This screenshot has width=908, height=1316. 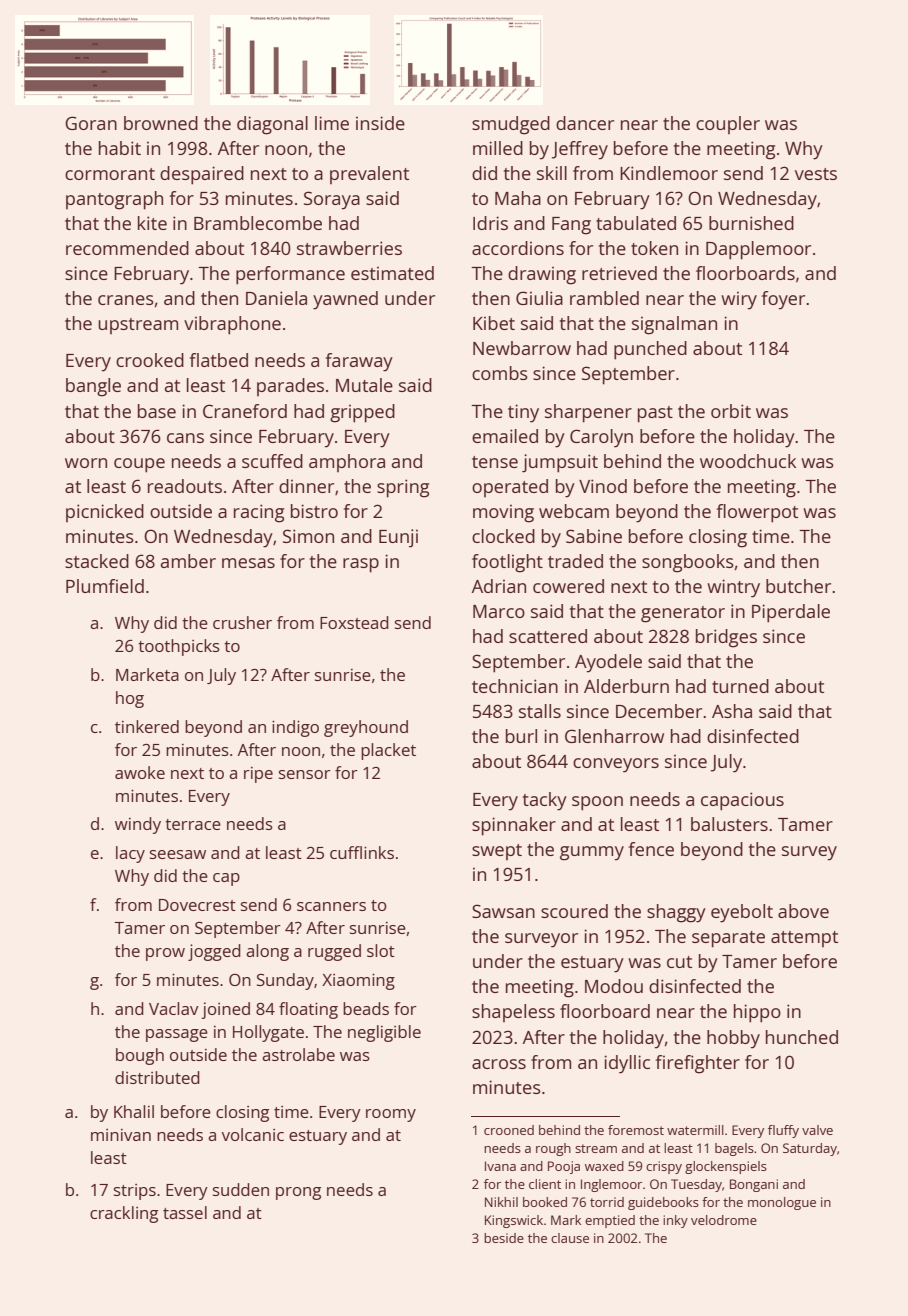 What do you see at coordinates (105, 586) in the screenshot?
I see `Plumfield` at bounding box center [105, 586].
